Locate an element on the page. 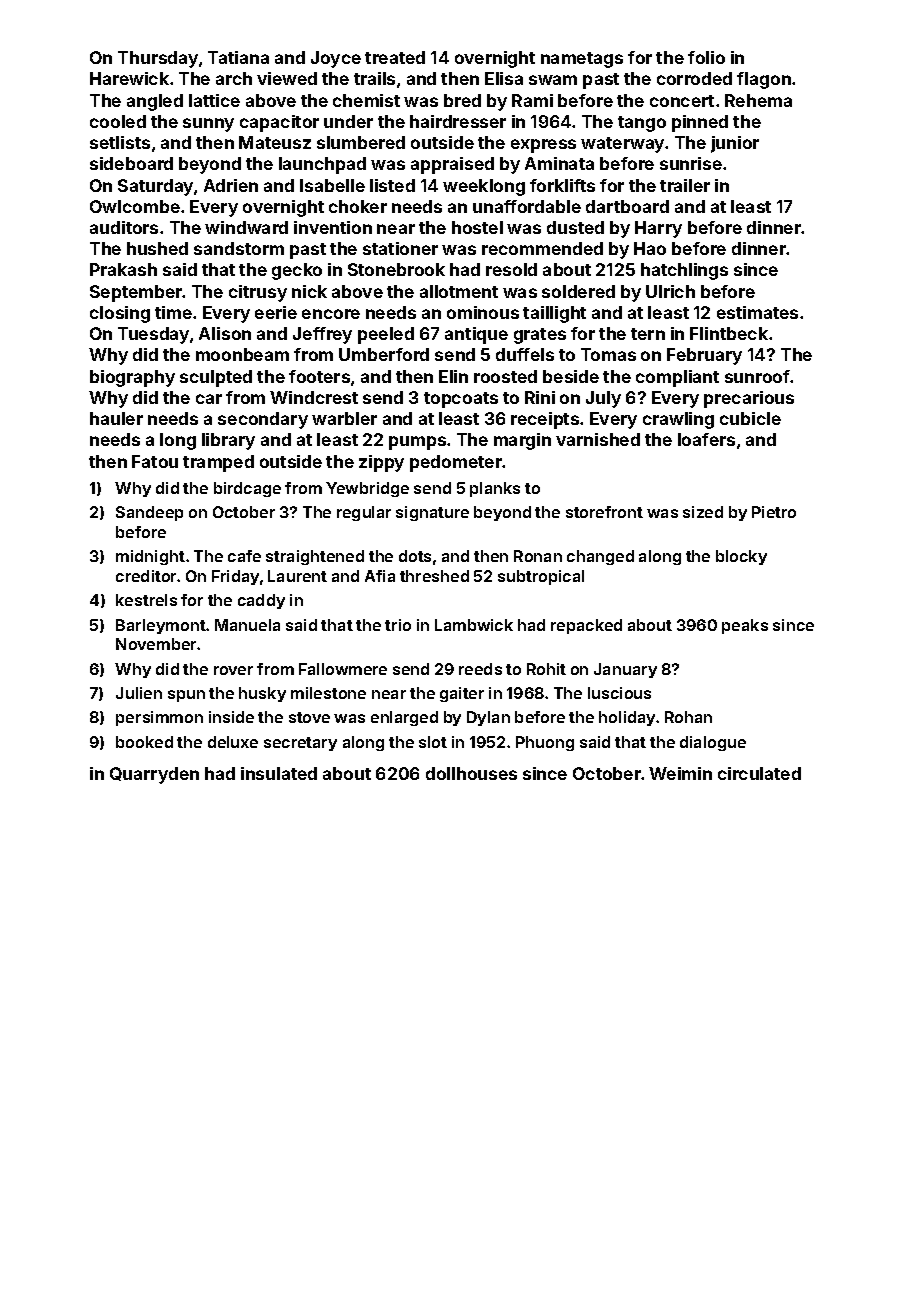 The width and height of the page is (908, 1316). changed is located at coordinates (600, 557).
